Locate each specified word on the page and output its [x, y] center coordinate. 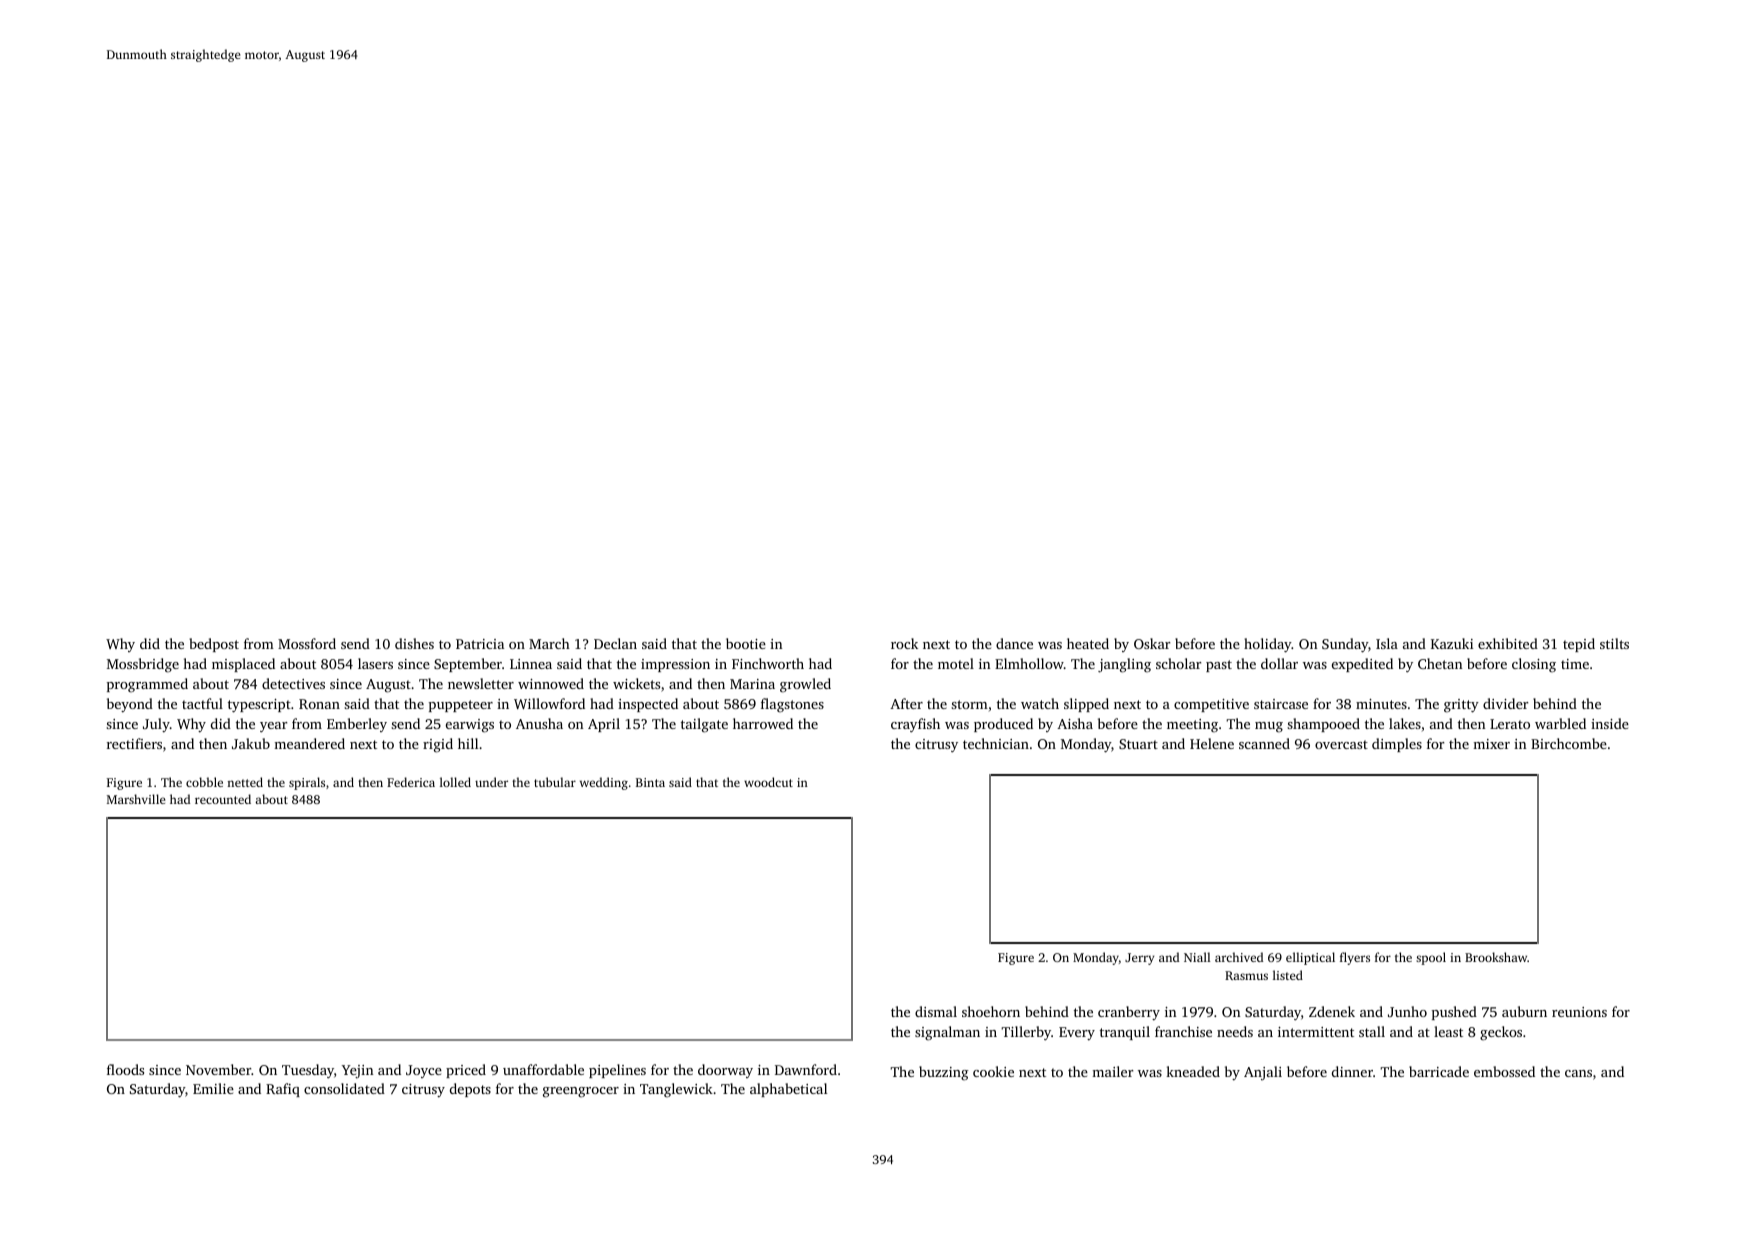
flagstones [792, 705]
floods [125, 1069]
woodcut [768, 782]
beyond [130, 705]
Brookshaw [1496, 957]
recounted [223, 799]
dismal [936, 1011]
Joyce [424, 1071]
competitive [1211, 705]
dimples [1397, 745]
